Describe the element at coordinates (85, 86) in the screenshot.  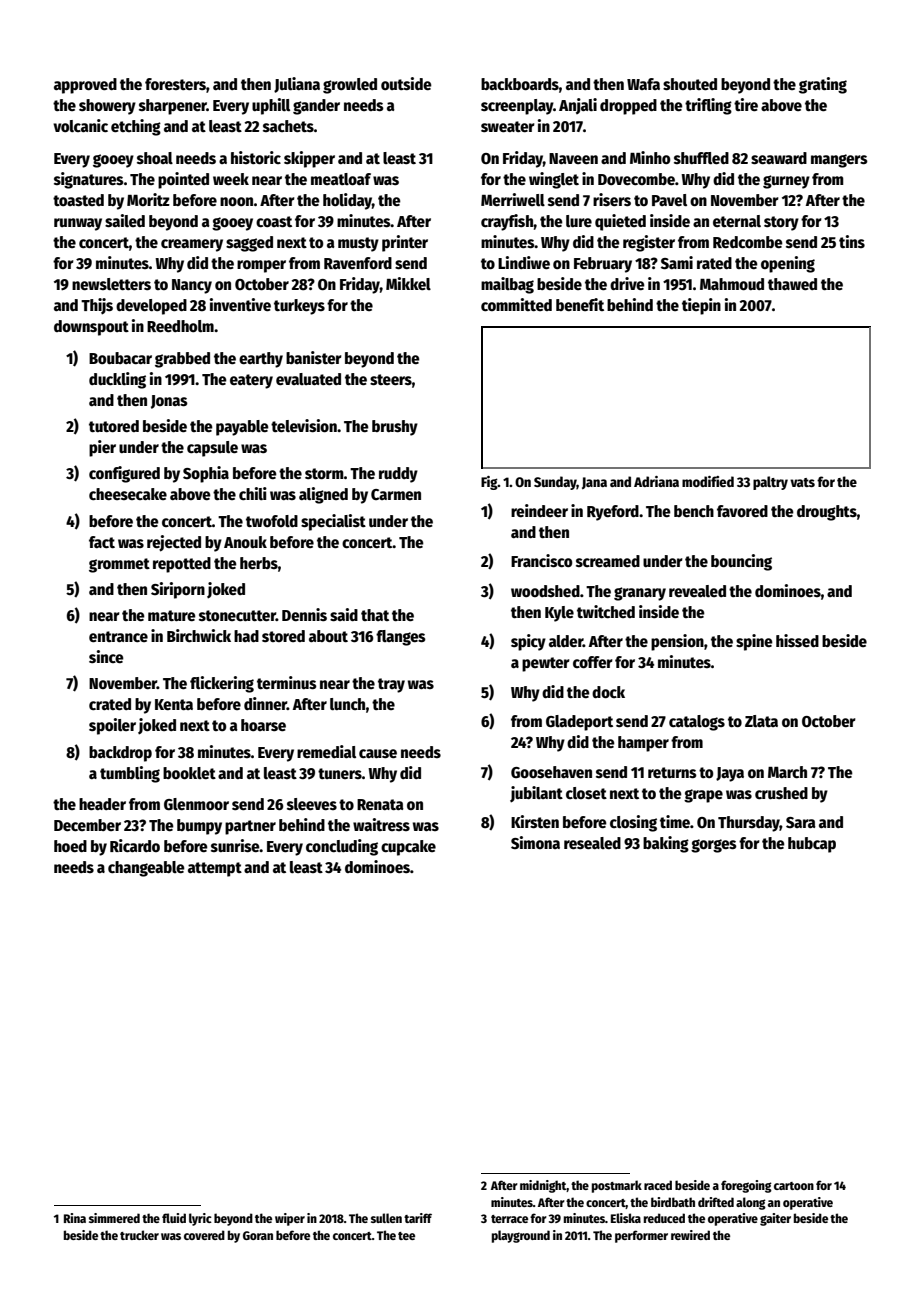
I see `approved` at that location.
